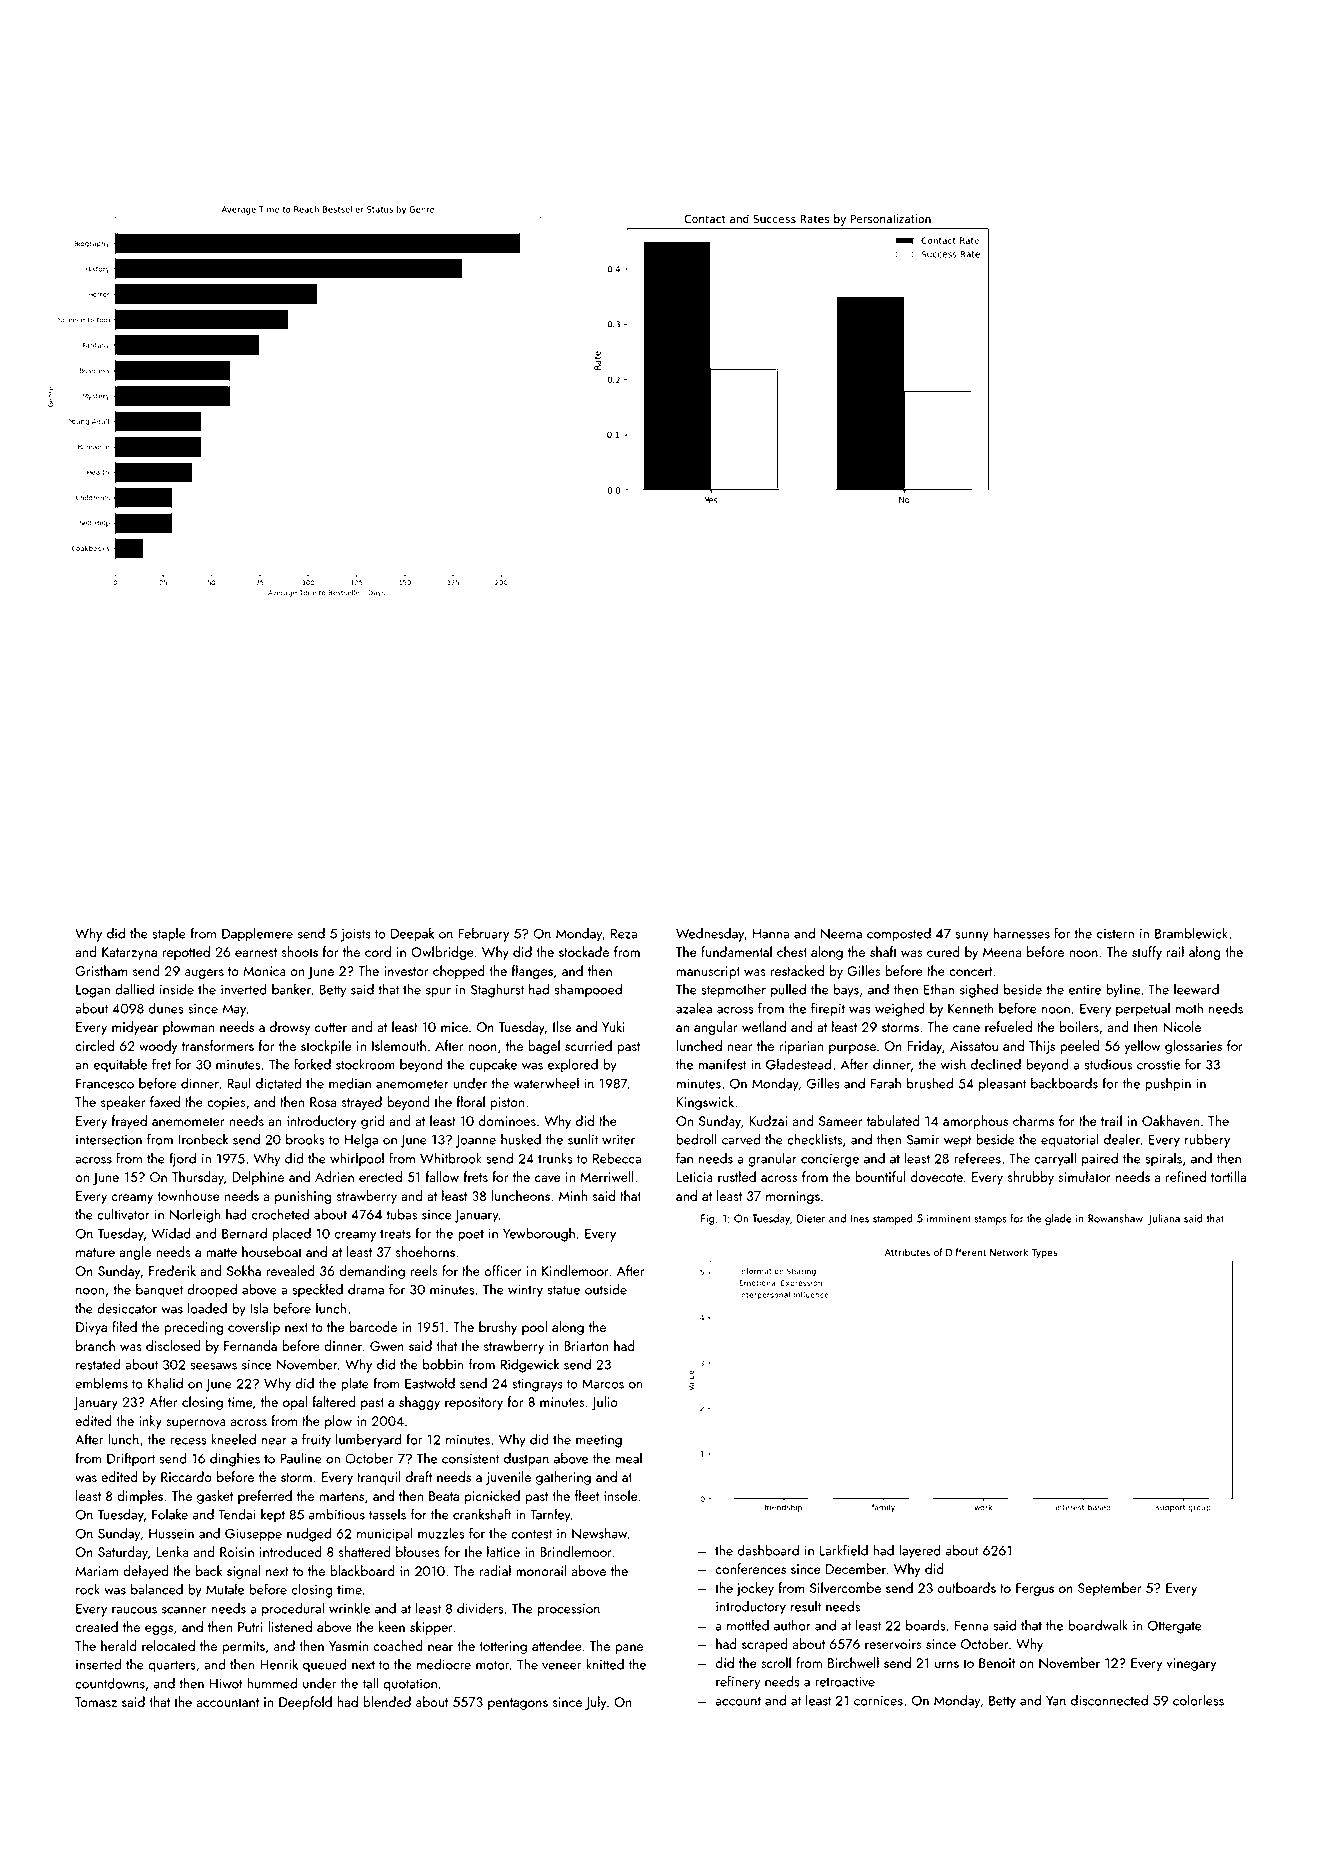  What do you see at coordinates (606, 1289) in the document?
I see `outside` at bounding box center [606, 1289].
